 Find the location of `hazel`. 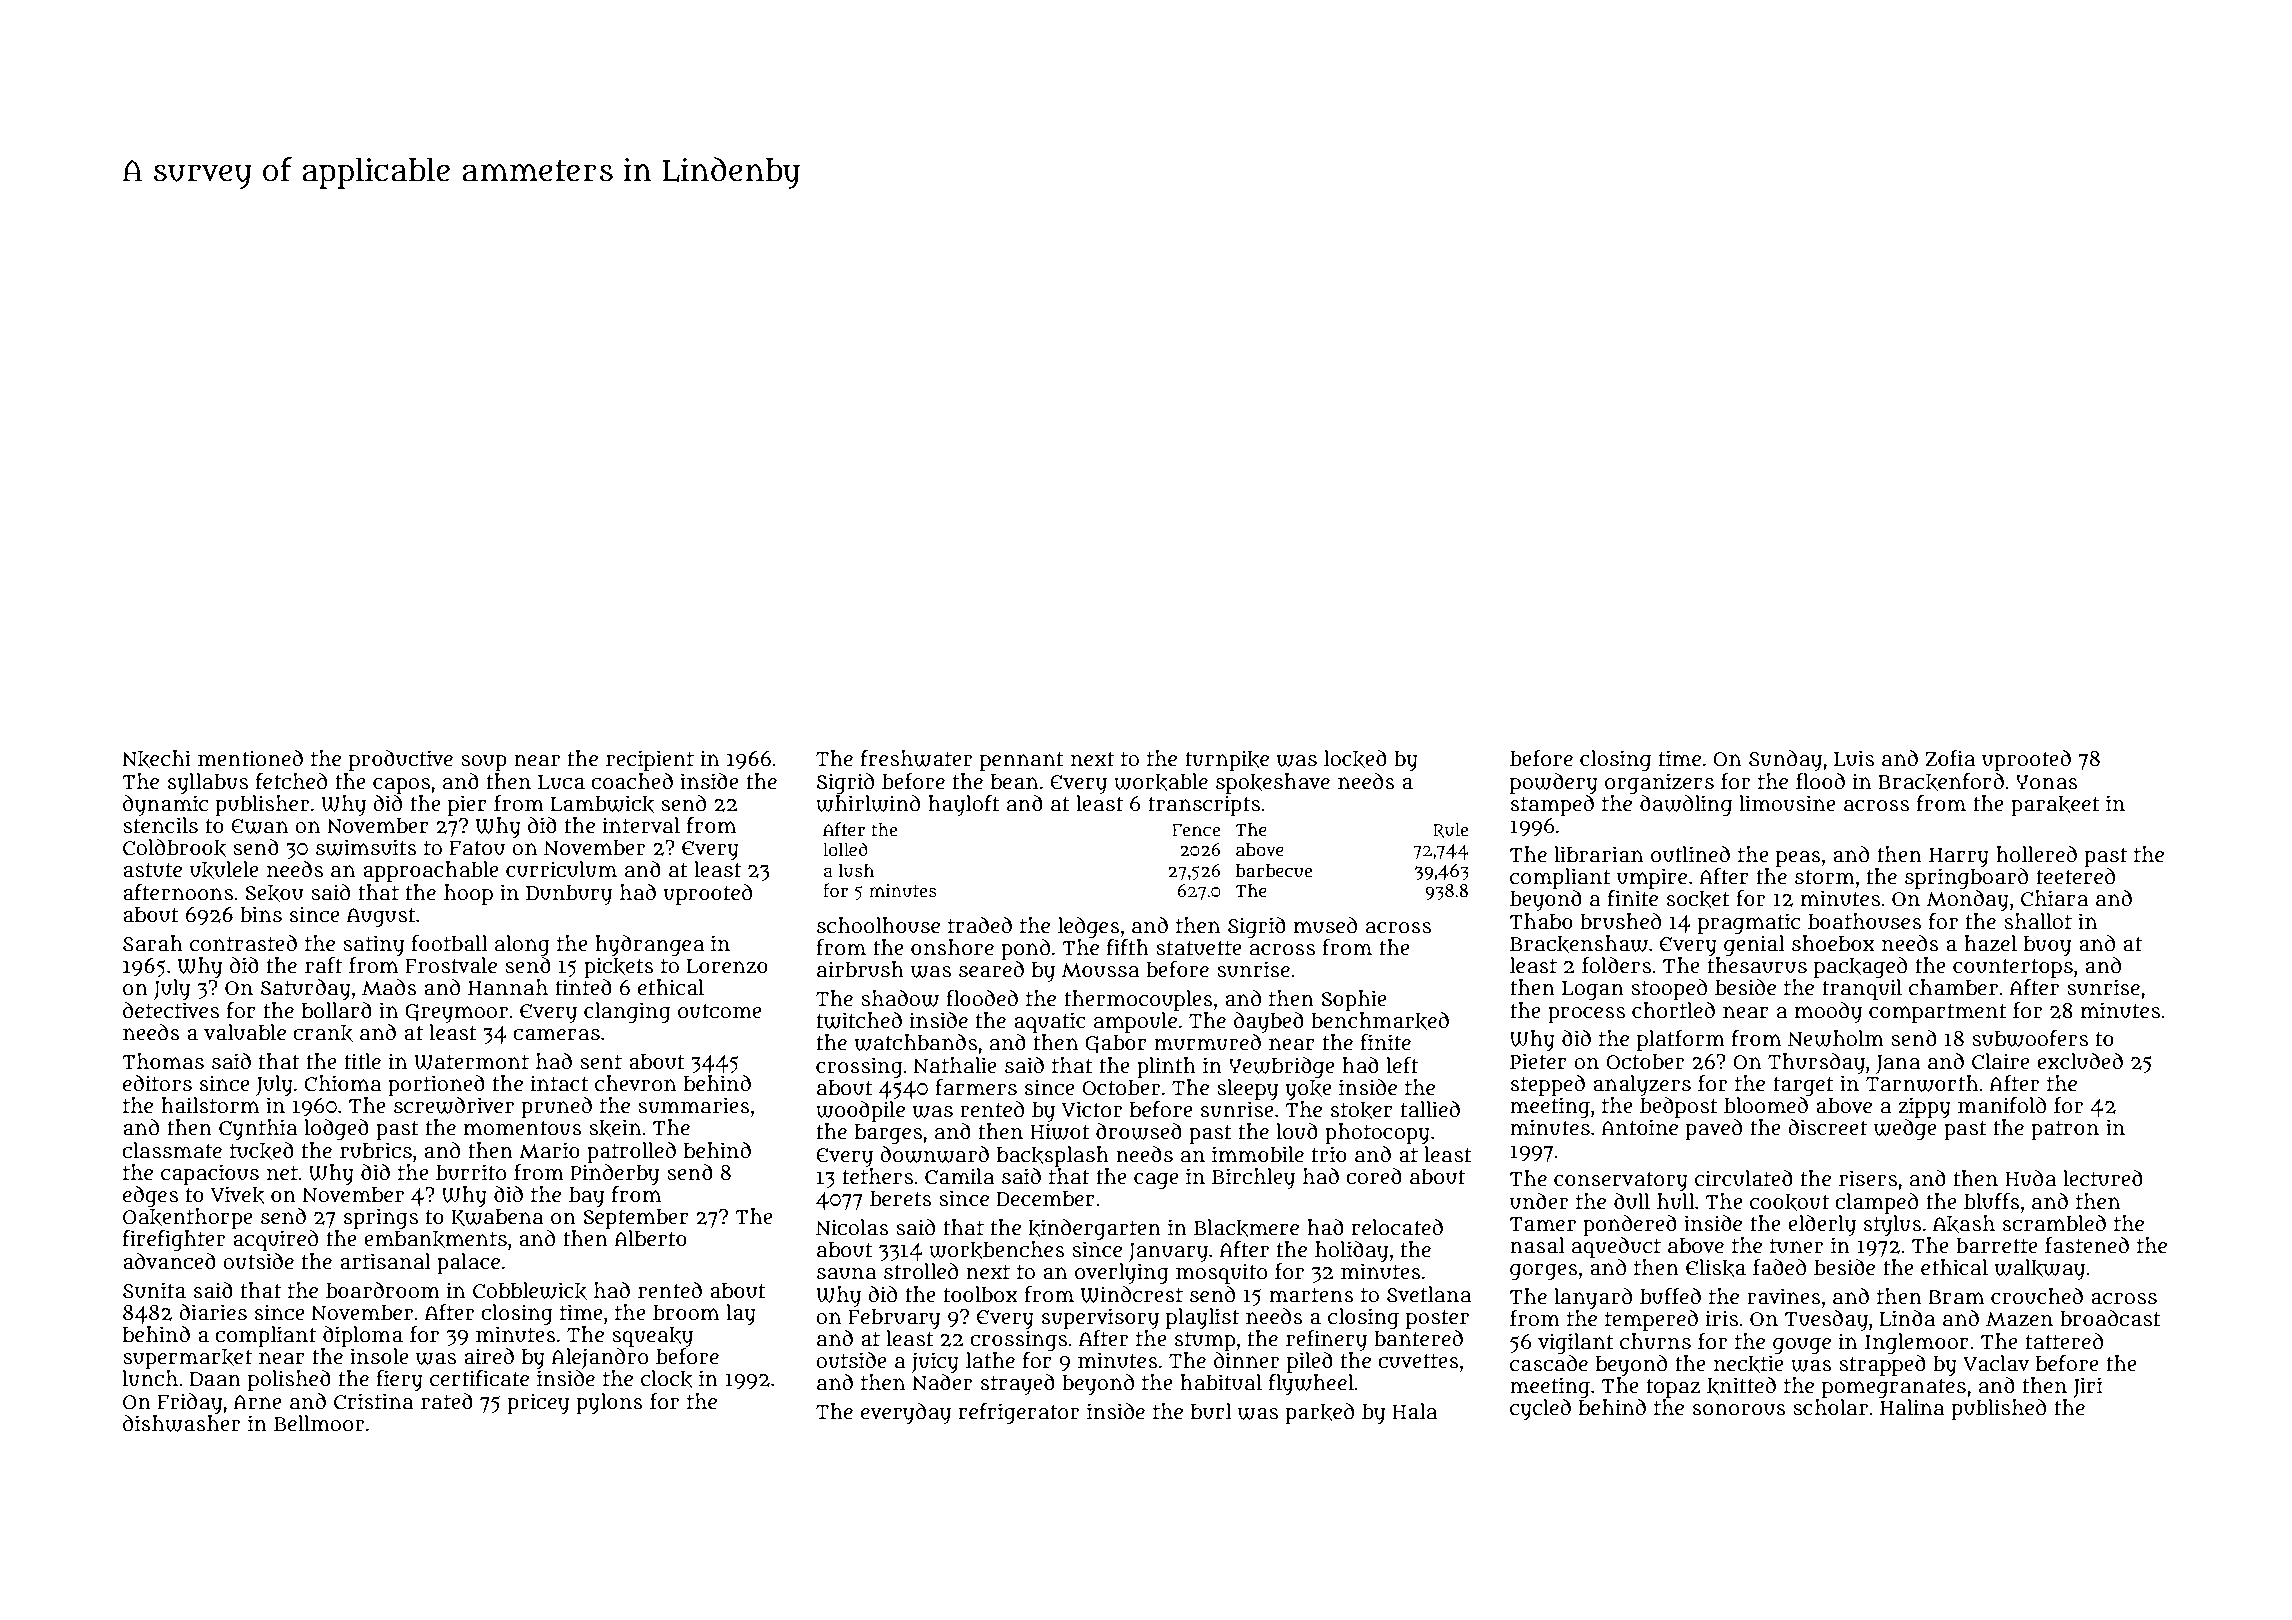

hazel is located at coordinates (1990, 943).
